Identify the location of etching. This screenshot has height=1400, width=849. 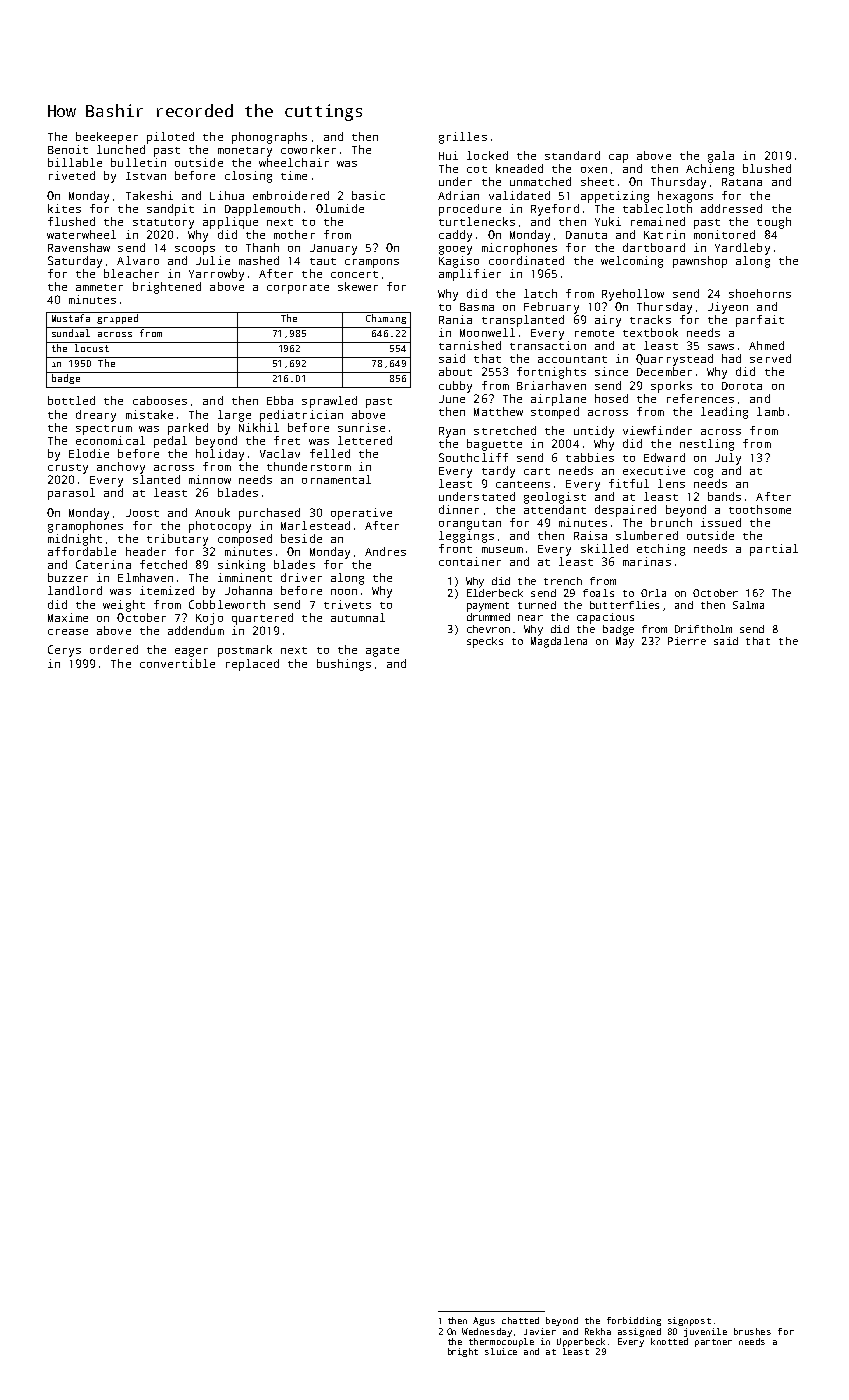
(661, 550).
